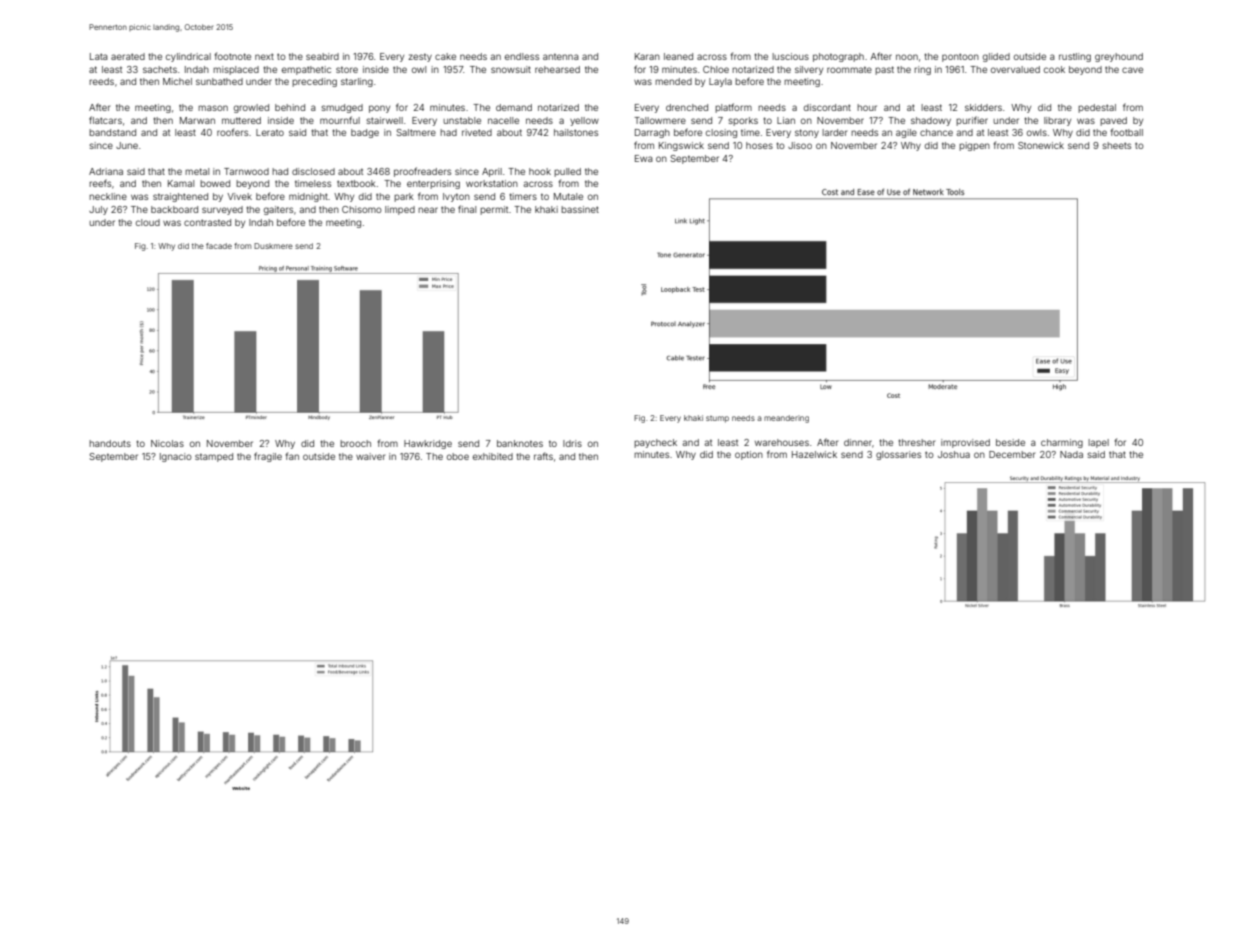  What do you see at coordinates (1062, 443) in the screenshot?
I see `charming` at bounding box center [1062, 443].
